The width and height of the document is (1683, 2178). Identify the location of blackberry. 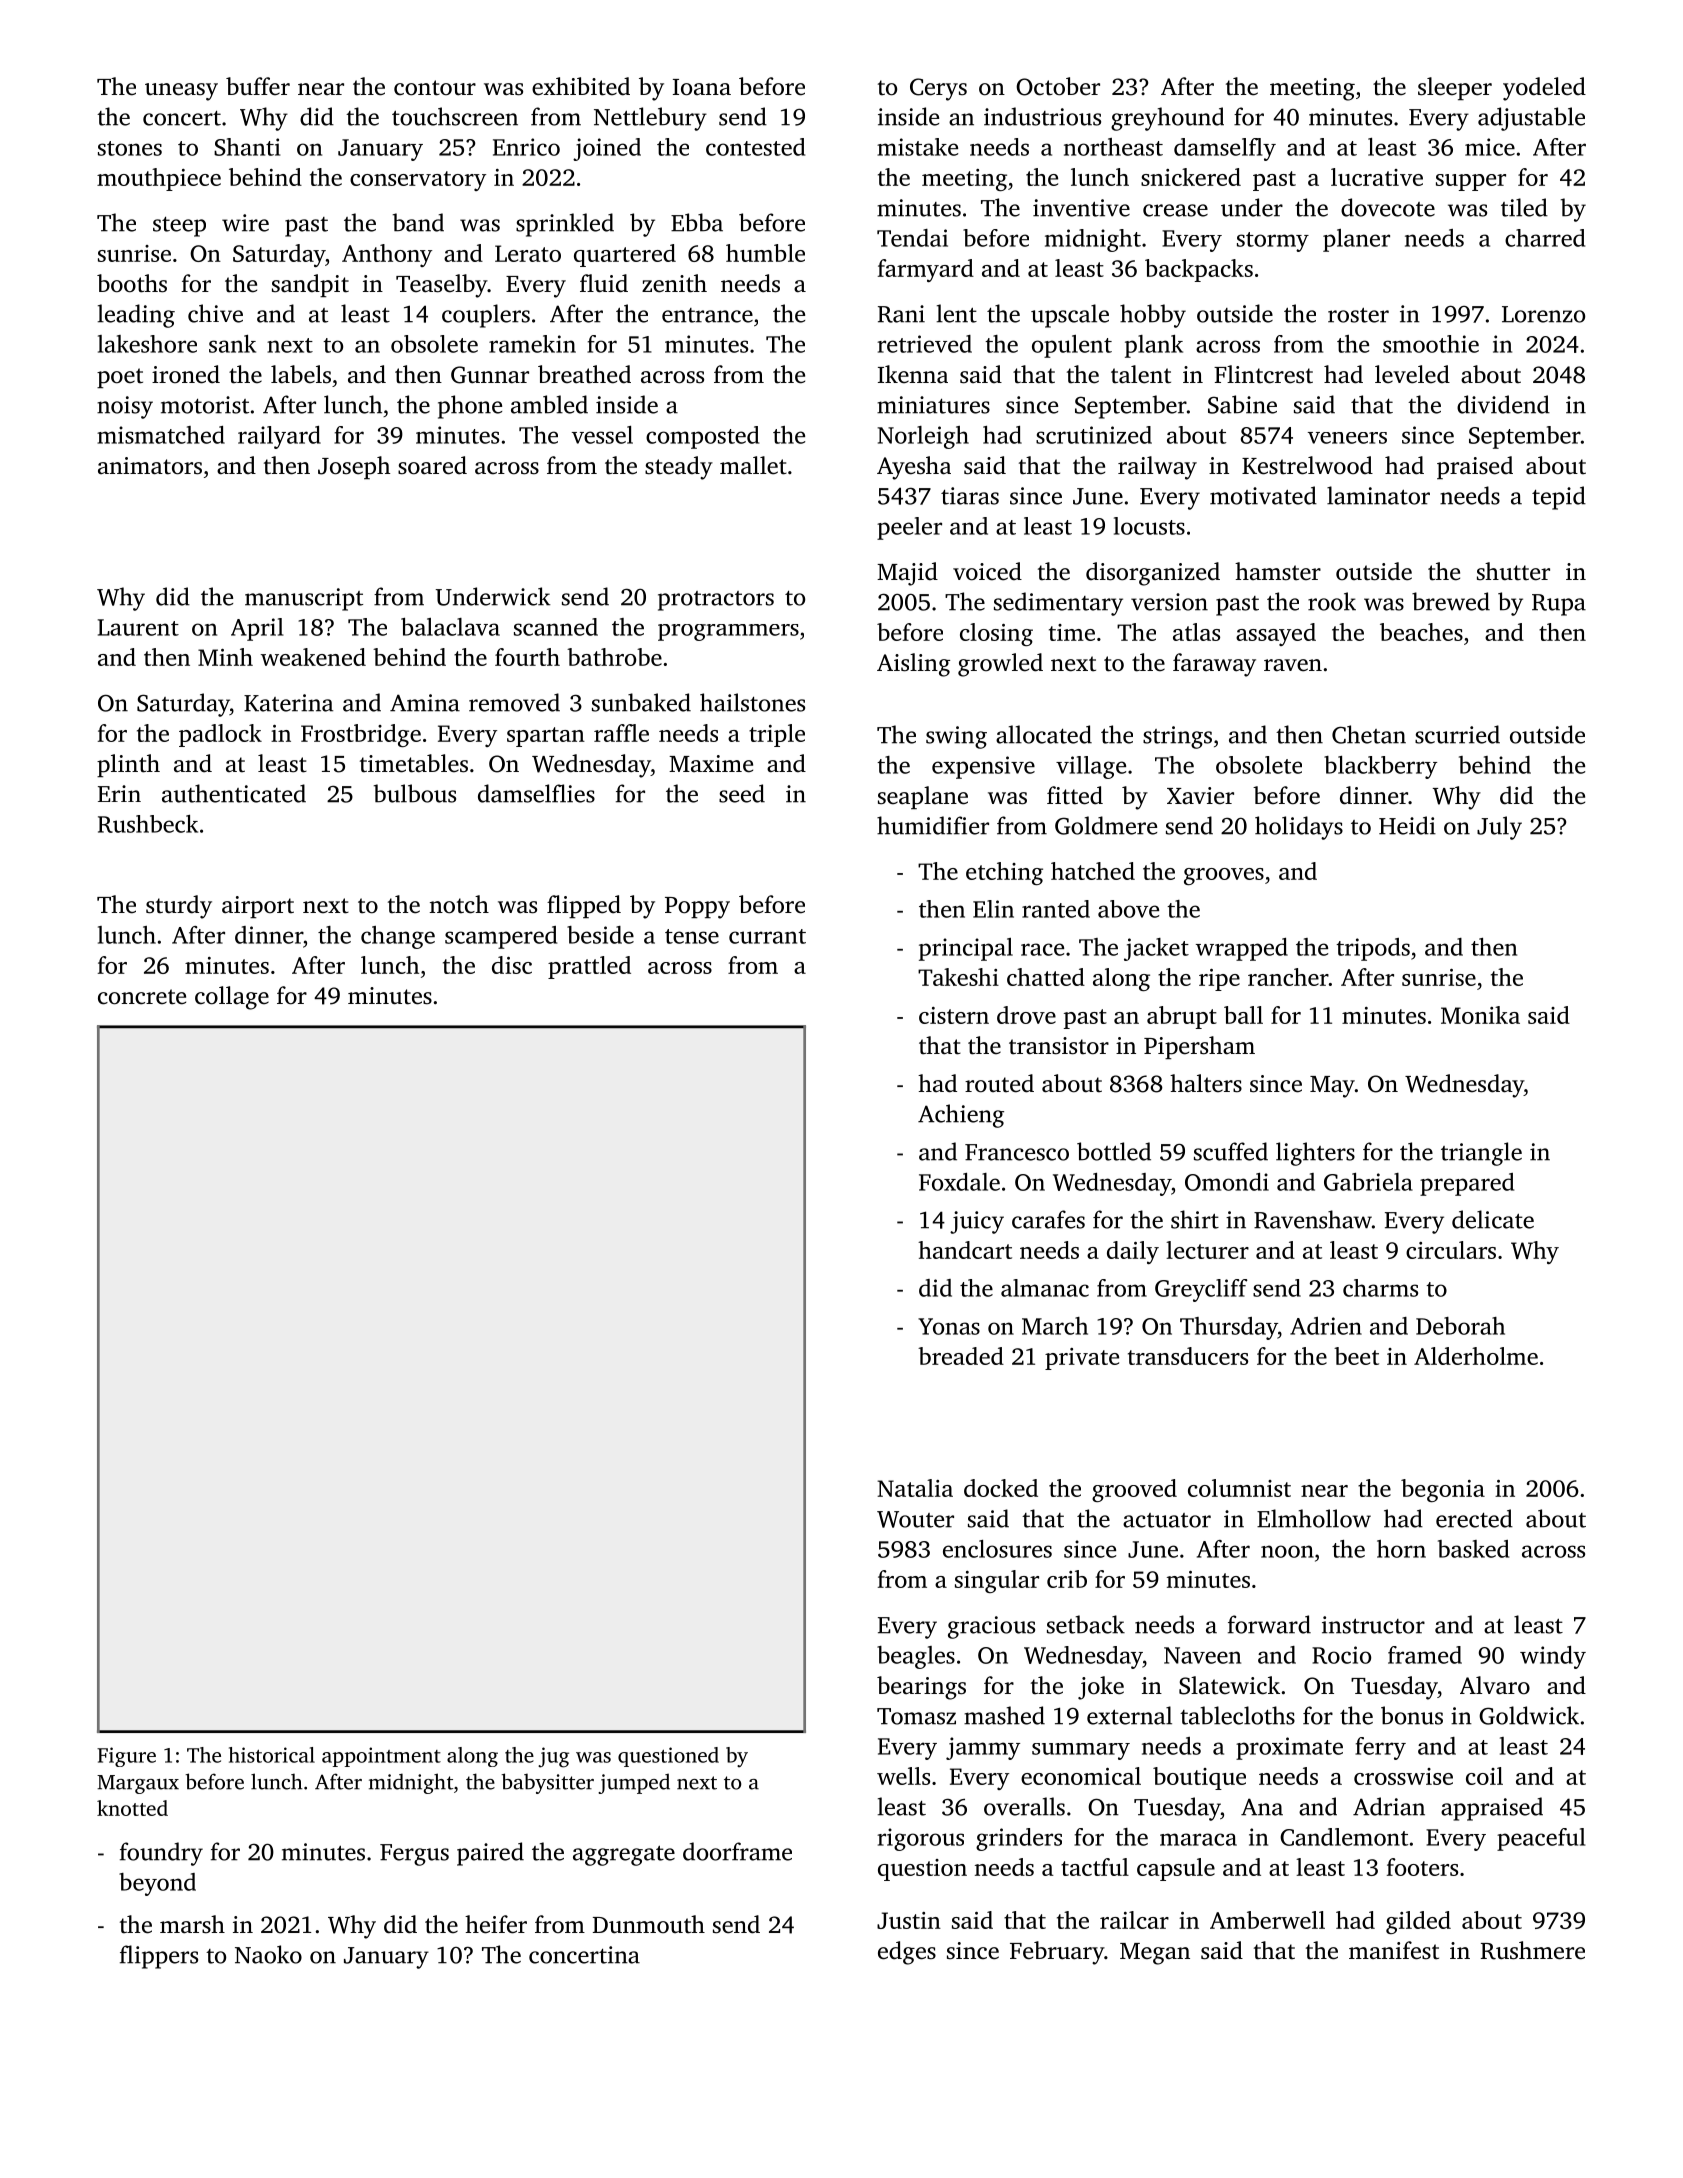
(1380, 767).
